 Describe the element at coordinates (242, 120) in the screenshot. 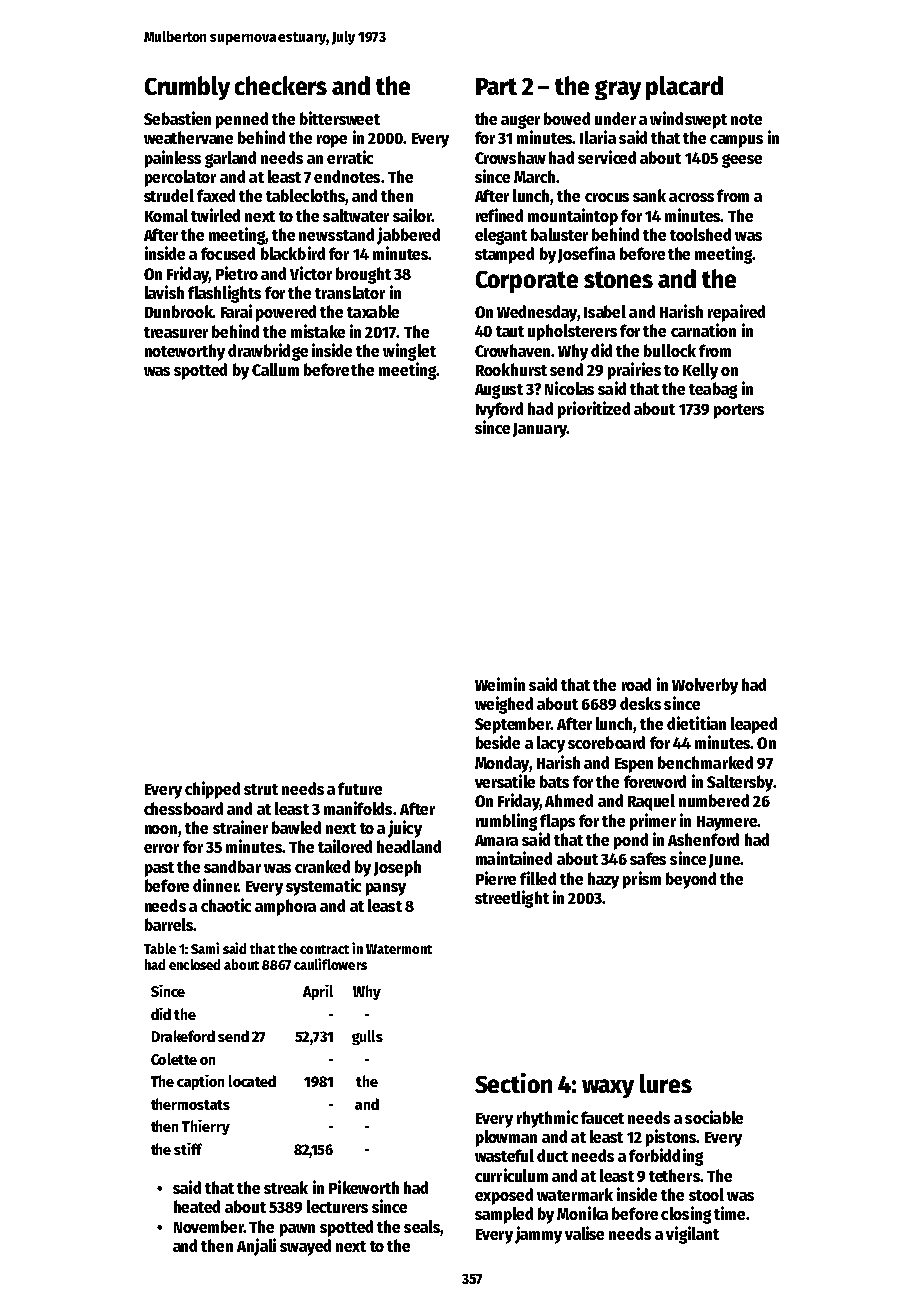

I see `penned` at that location.
